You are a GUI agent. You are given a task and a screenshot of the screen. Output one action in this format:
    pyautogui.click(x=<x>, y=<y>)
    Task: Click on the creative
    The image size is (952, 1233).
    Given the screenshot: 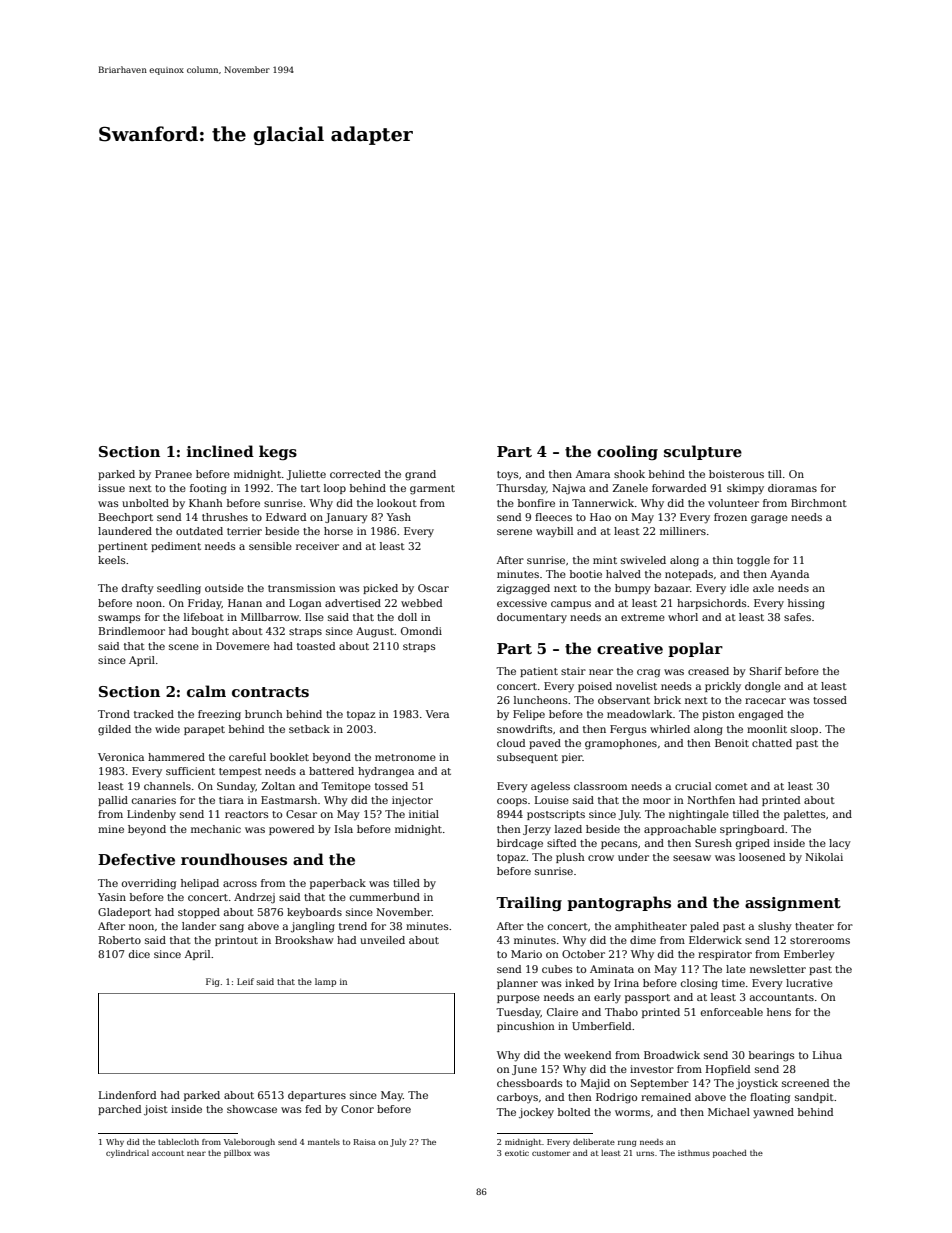 What is the action you would take?
    pyautogui.click(x=630, y=648)
